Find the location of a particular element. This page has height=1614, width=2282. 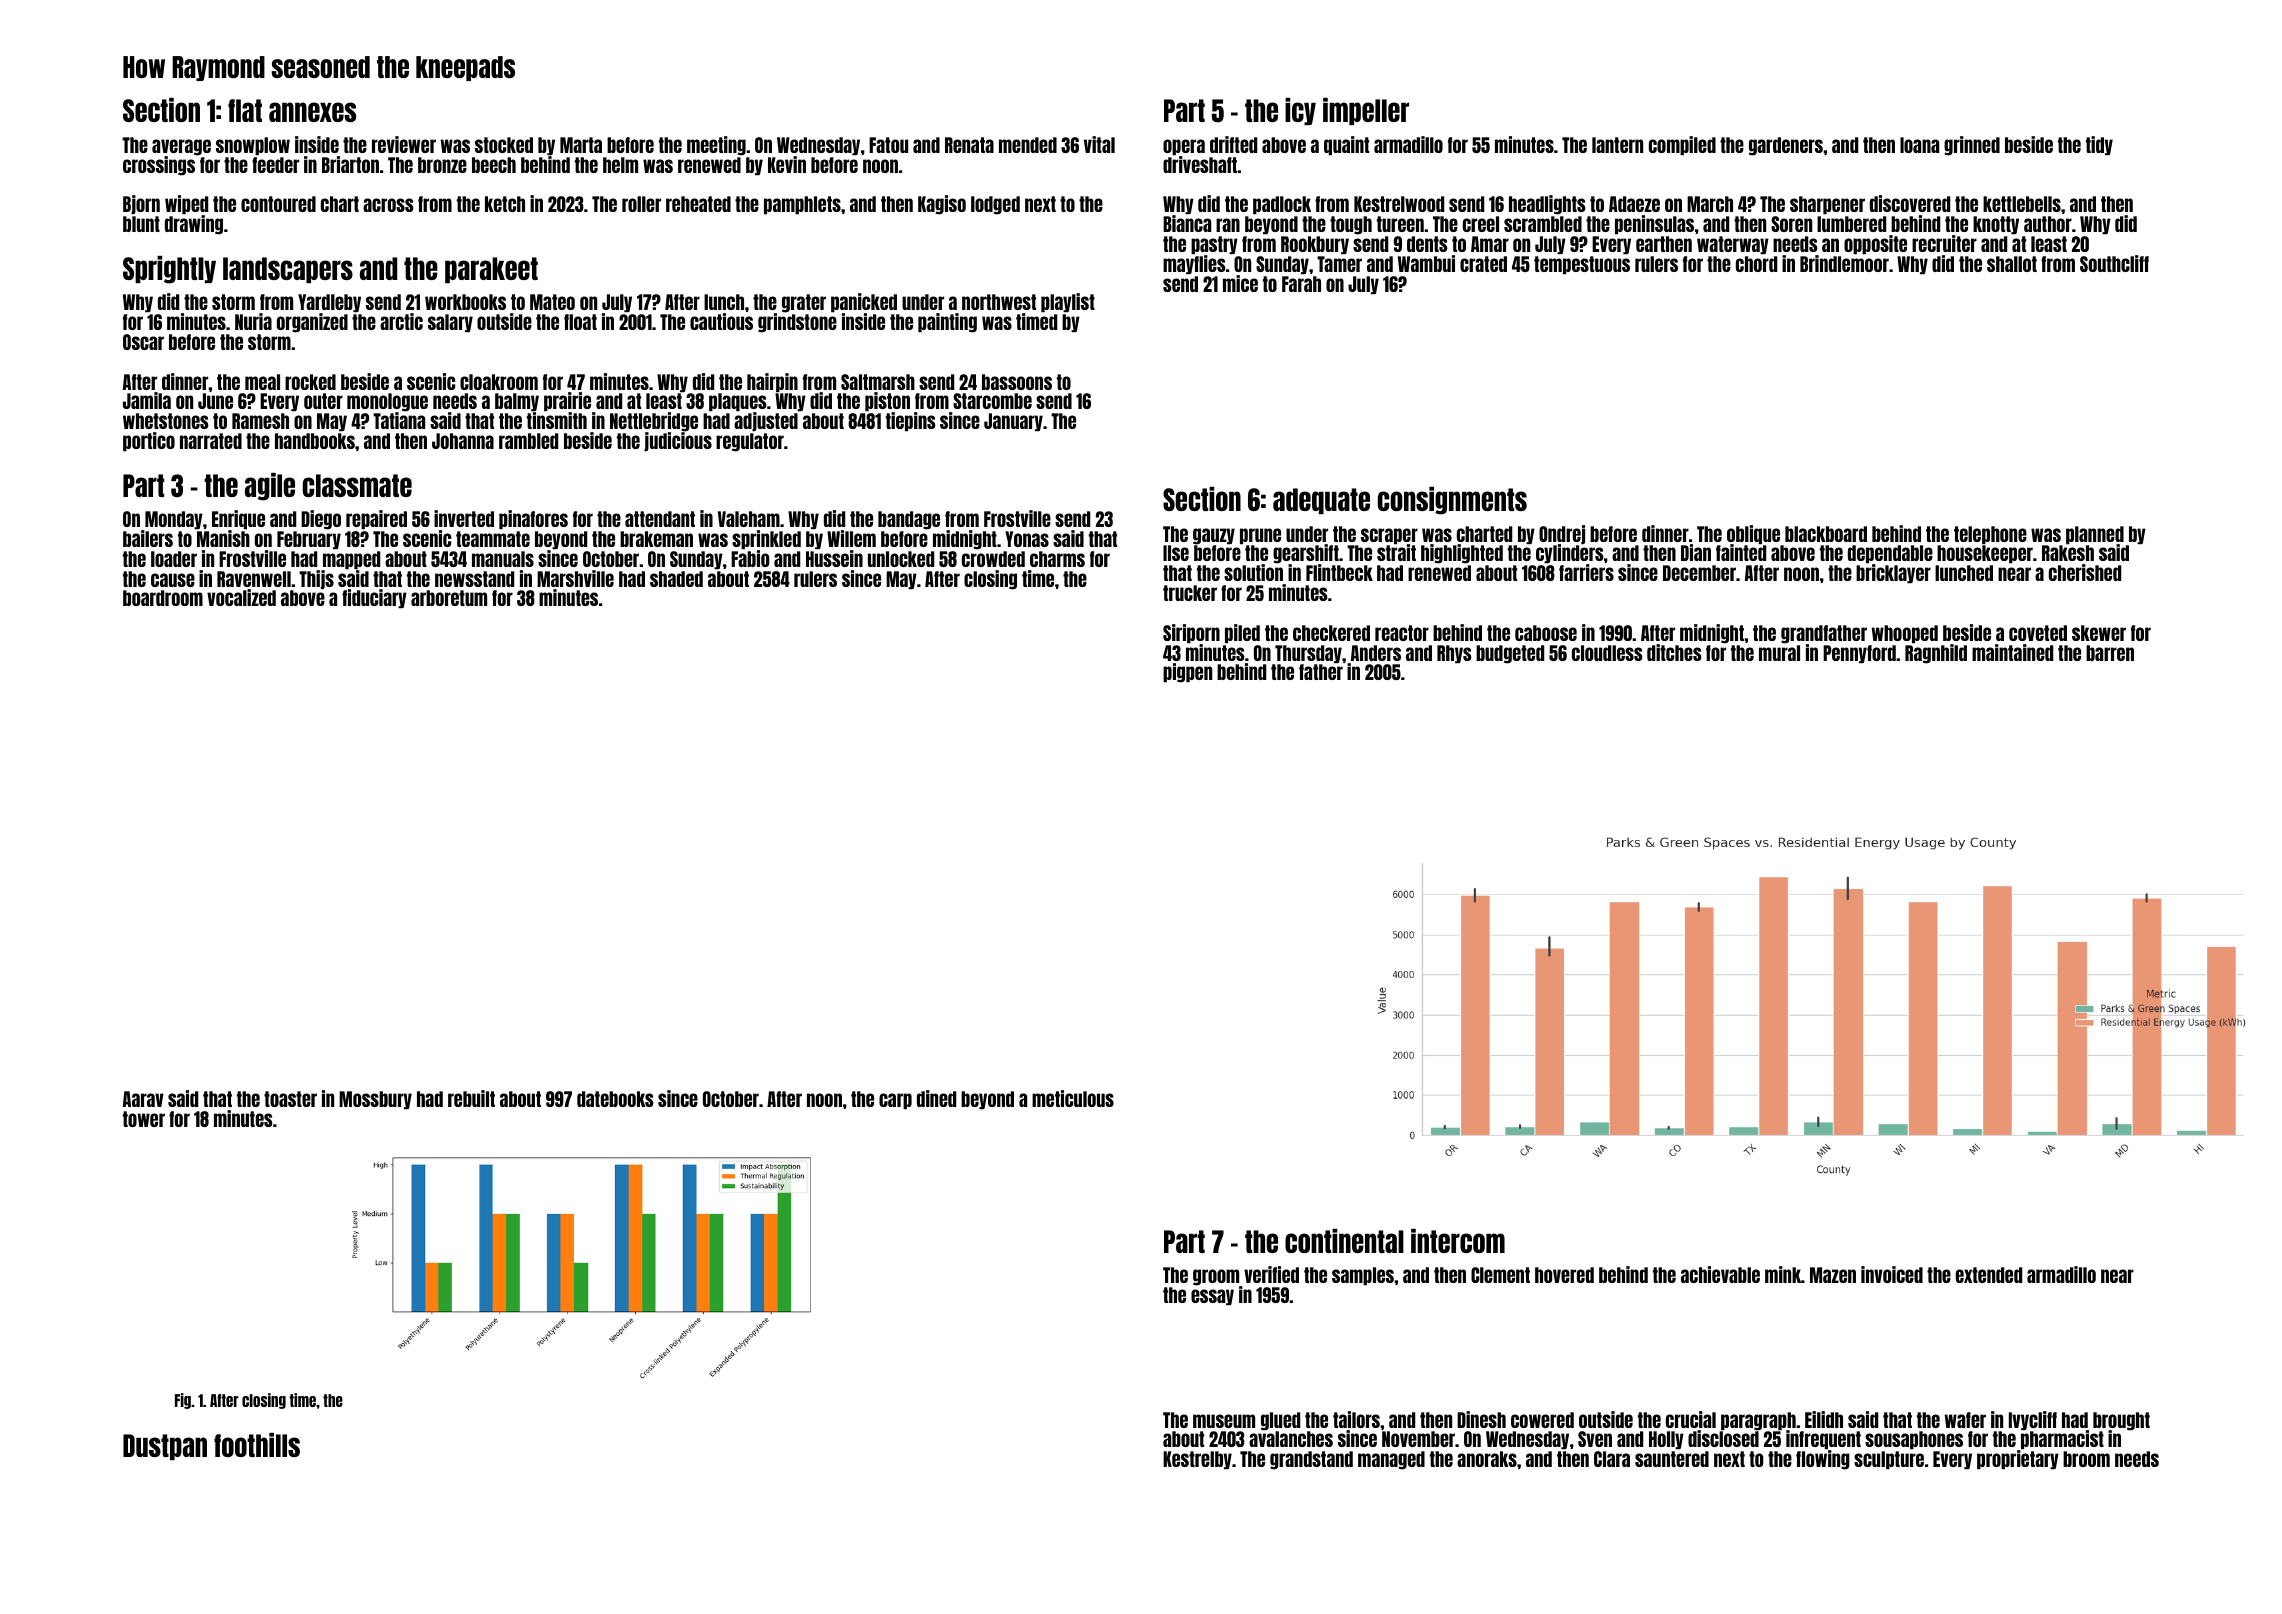

contoured is located at coordinates (278, 204).
